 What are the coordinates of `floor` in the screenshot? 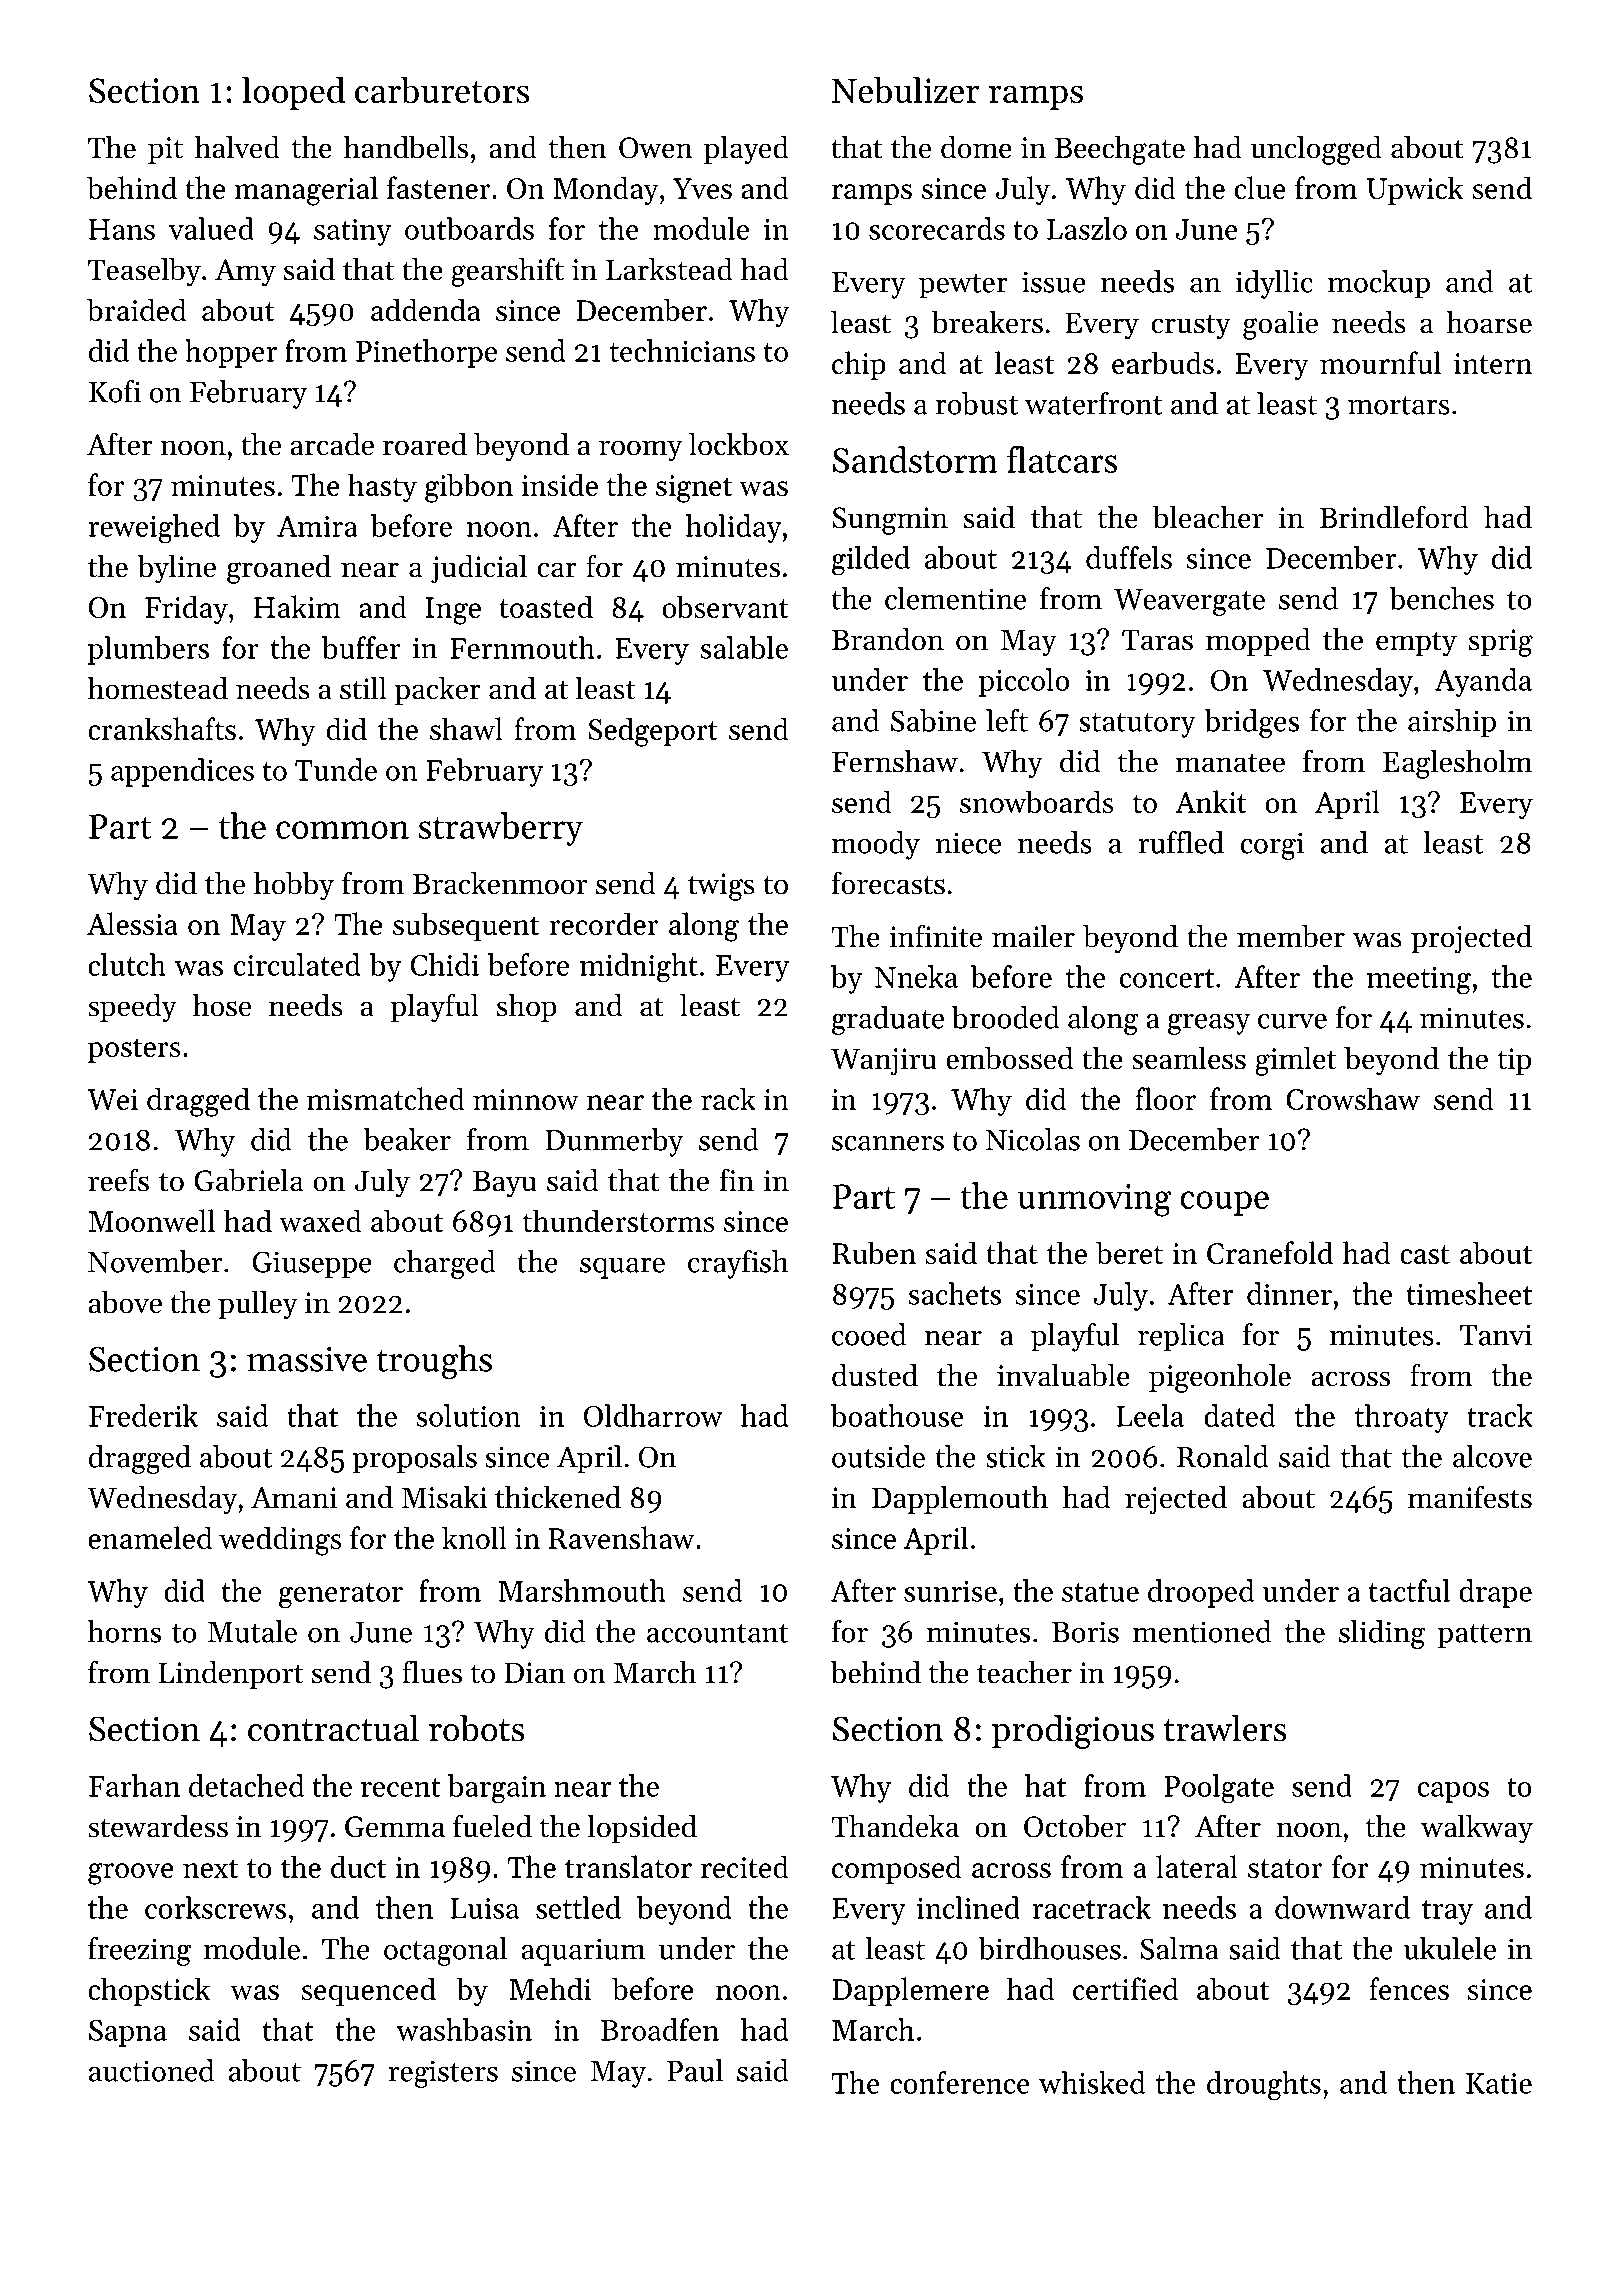 It's located at (1165, 1098).
